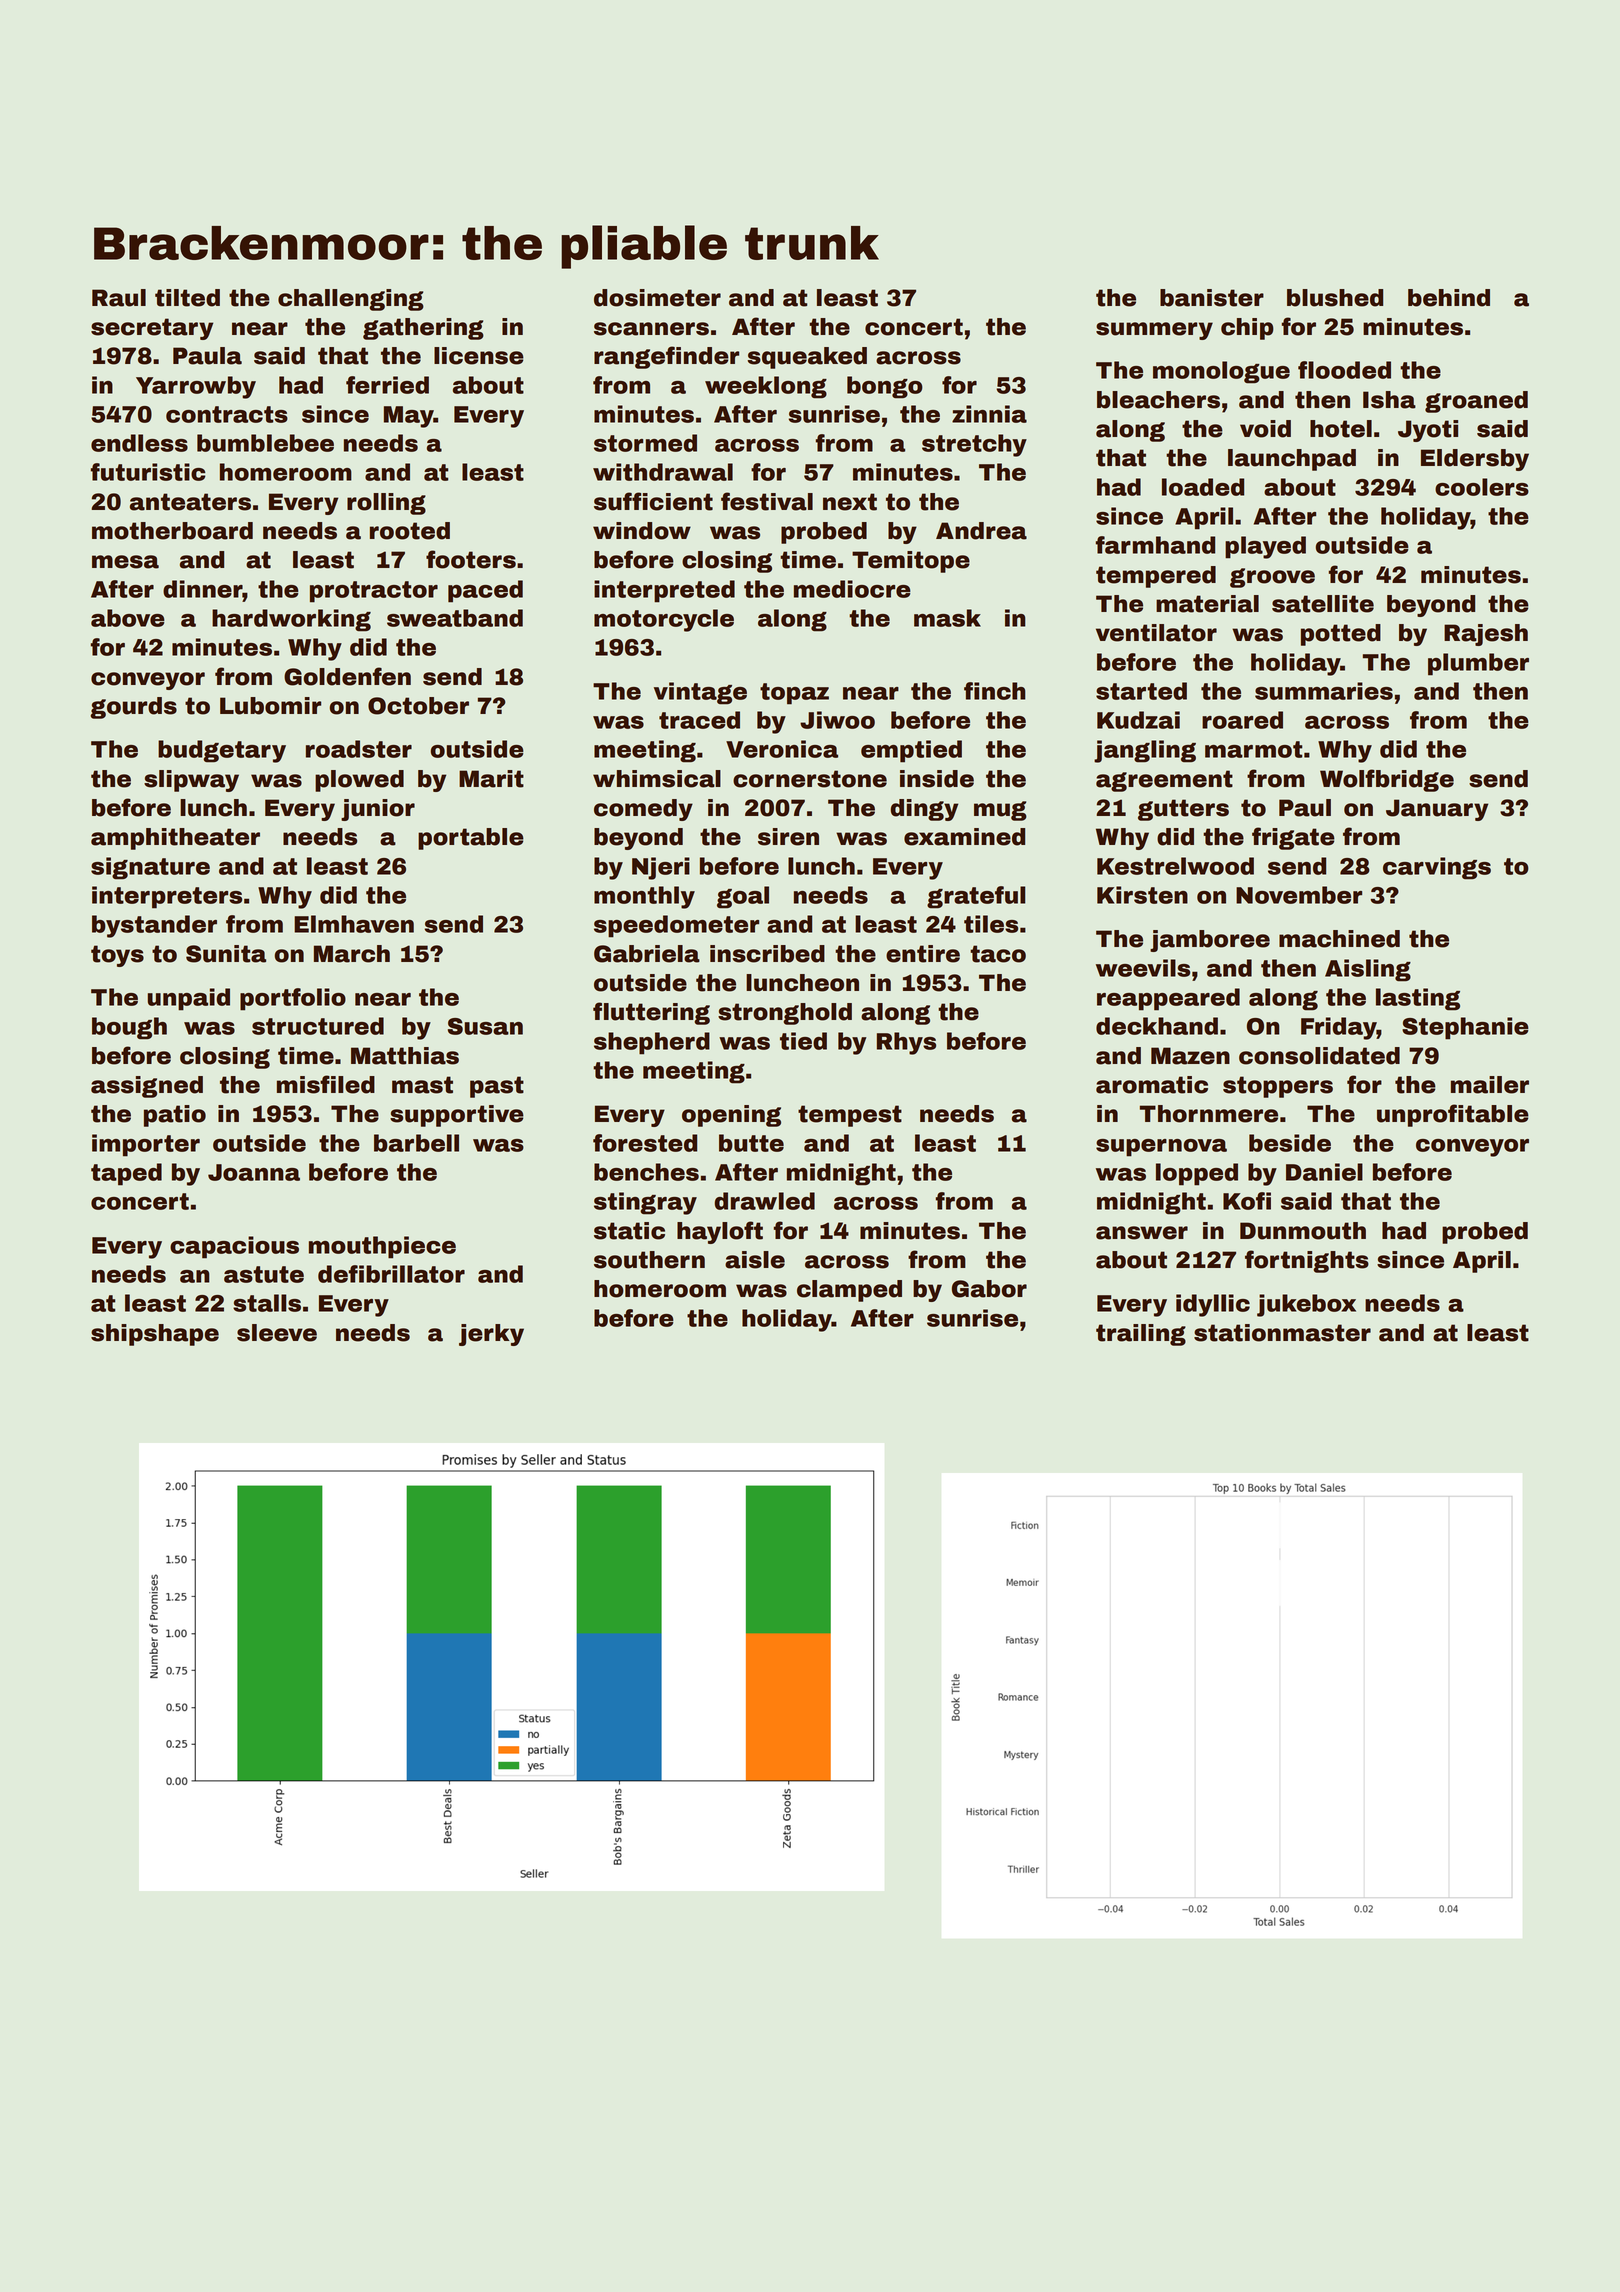 This document has height=2292, width=1620. I want to click on jukebox, so click(1306, 1305).
